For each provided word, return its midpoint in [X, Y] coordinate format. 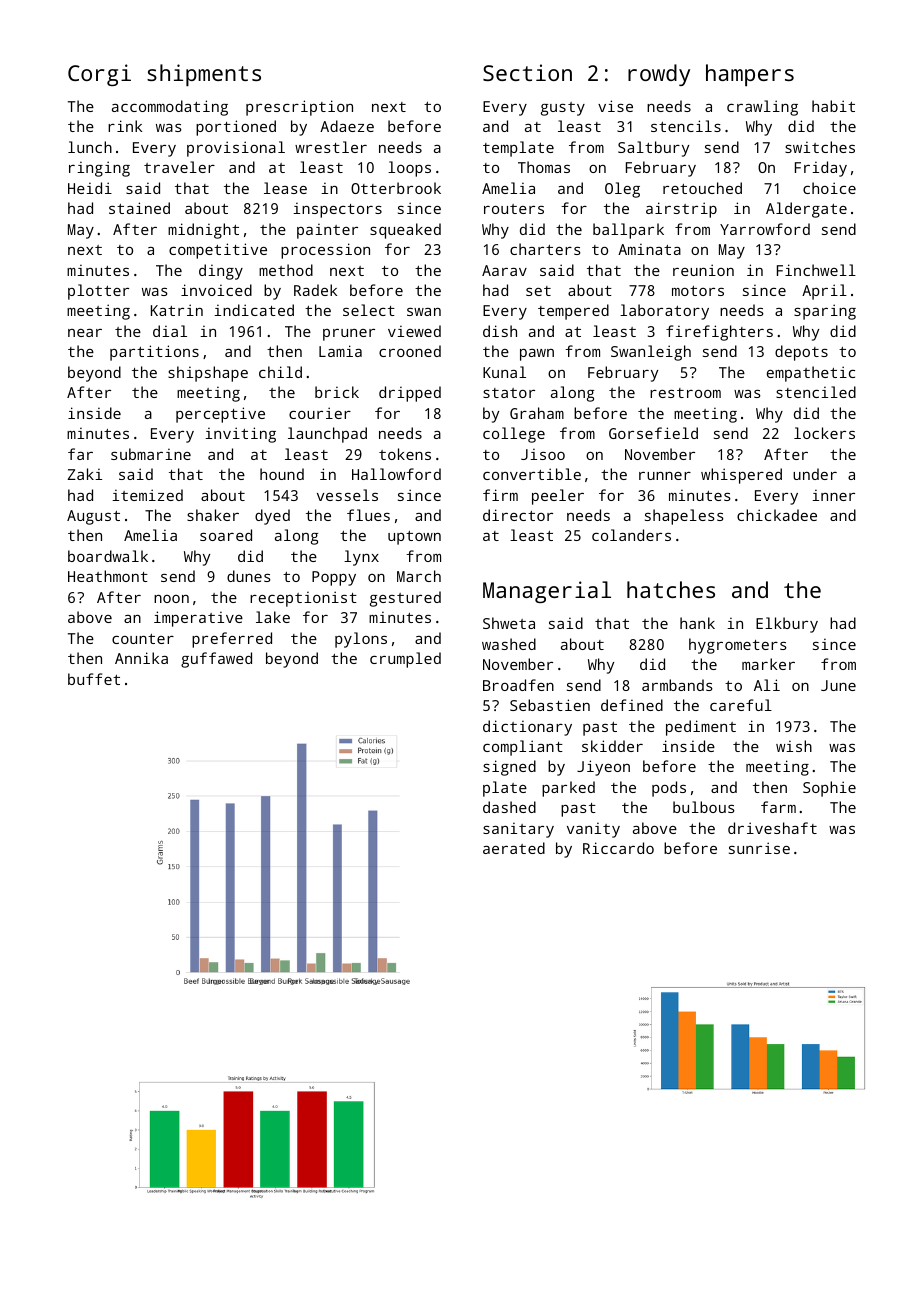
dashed [509, 807]
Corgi [99, 75]
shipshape [208, 374]
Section [527, 72]
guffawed [216, 660]
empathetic [811, 374]
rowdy [659, 75]
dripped [410, 394]
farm [778, 807]
